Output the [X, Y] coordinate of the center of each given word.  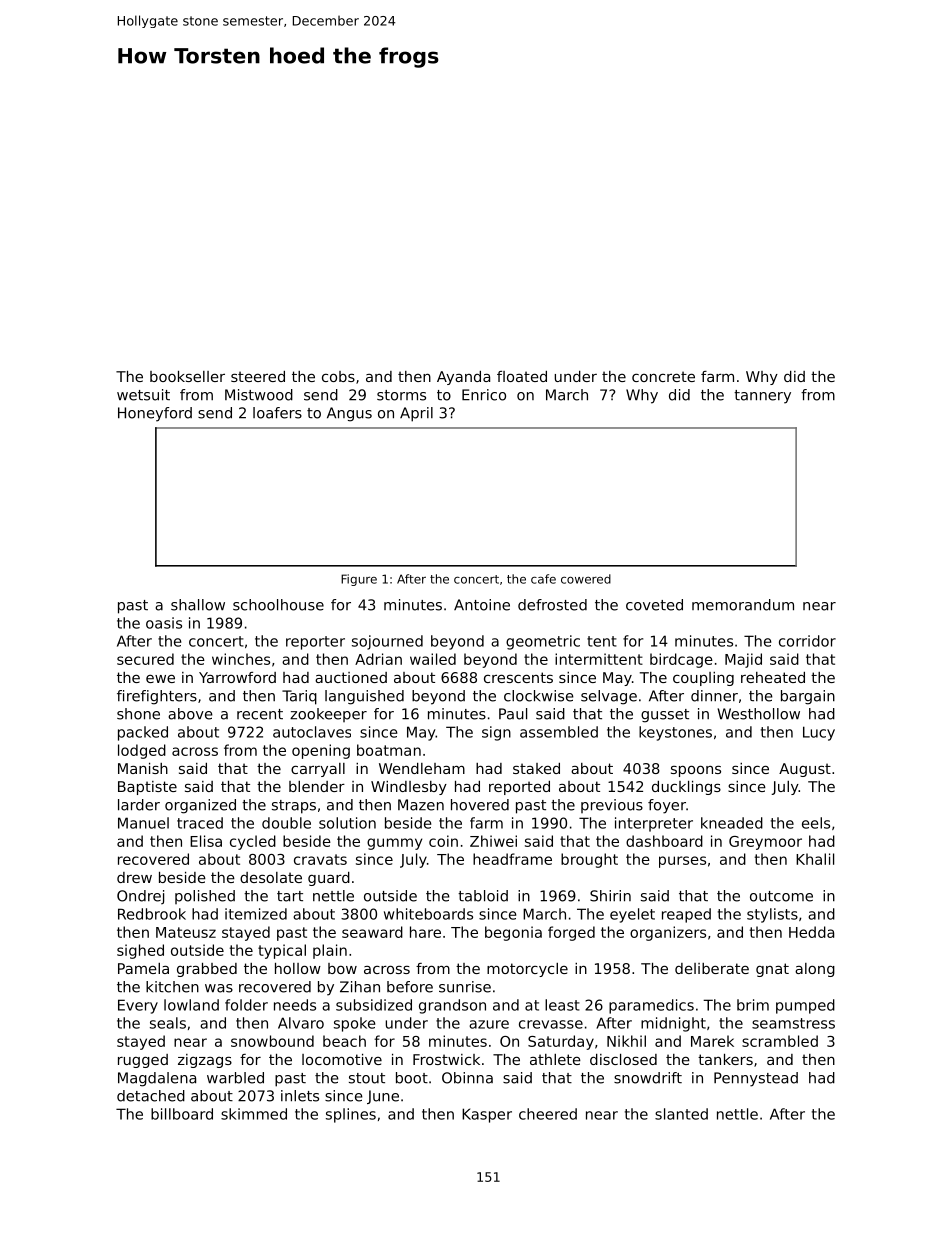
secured [145, 659]
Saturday [561, 1042]
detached [151, 1096]
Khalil [815, 859]
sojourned [387, 642]
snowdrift [648, 1078]
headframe [512, 859]
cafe [543, 579]
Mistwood [259, 395]
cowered [586, 579]
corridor [807, 641]
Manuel [143, 823]
